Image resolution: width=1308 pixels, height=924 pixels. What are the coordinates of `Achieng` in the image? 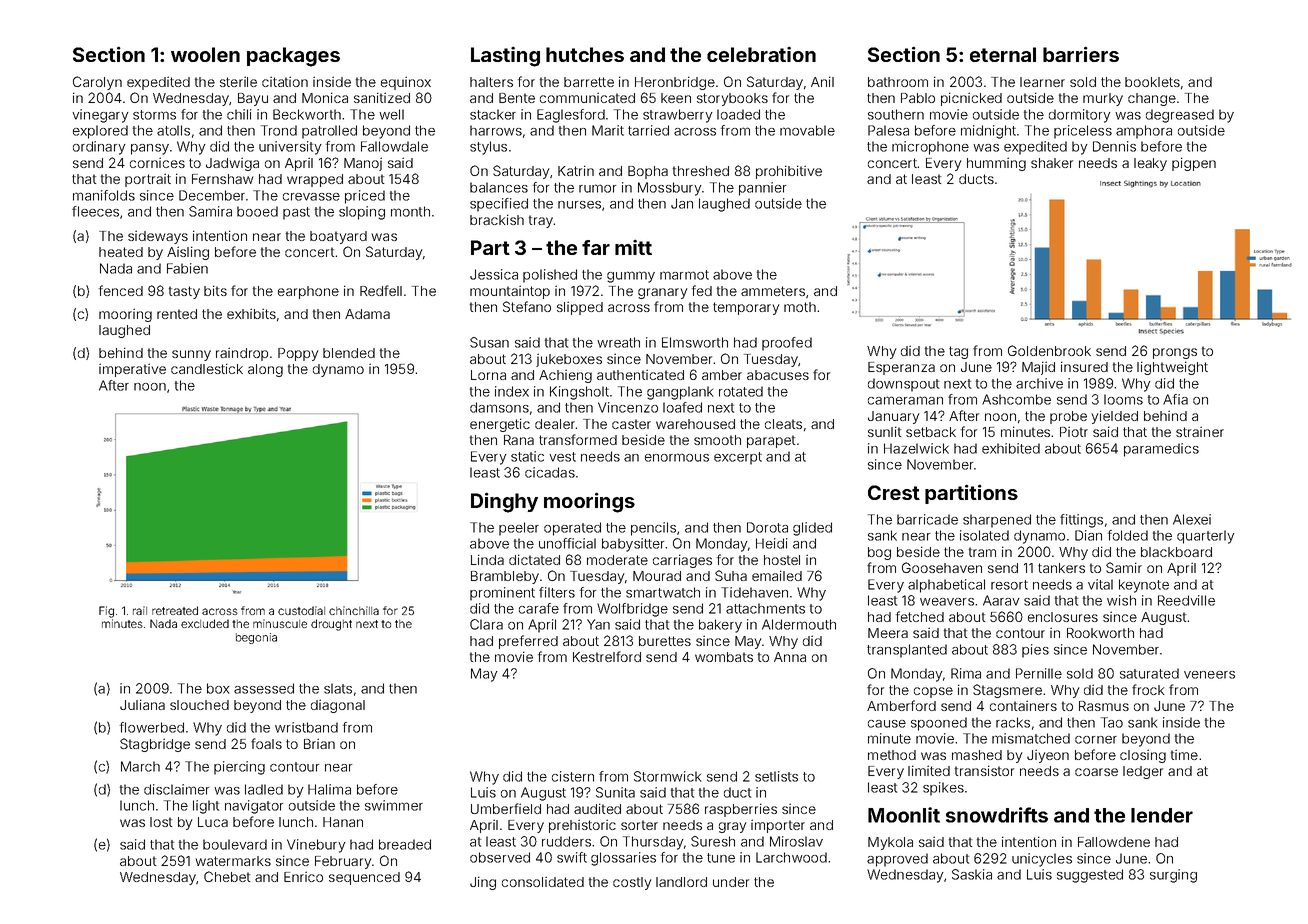 It's located at (565, 376).
